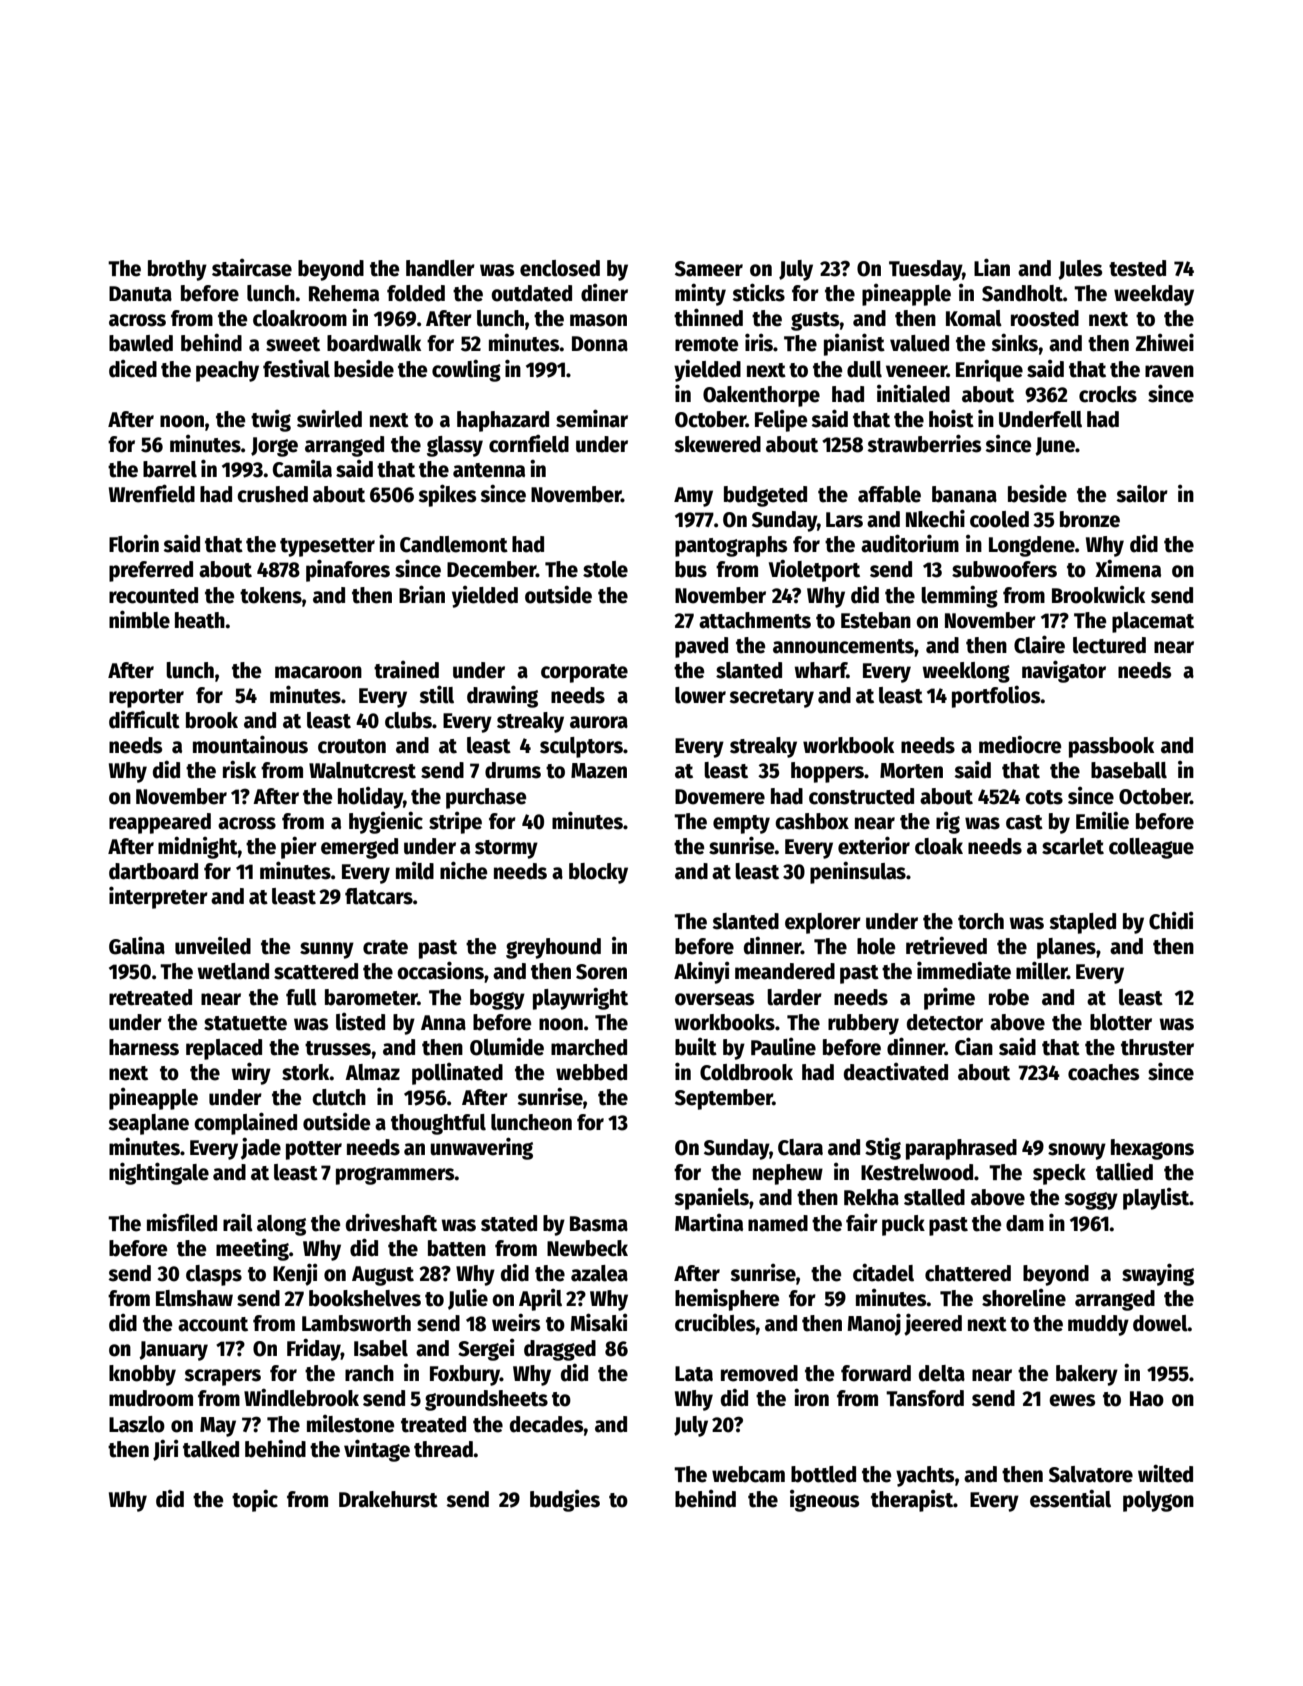 This image has width=1303, height=1686. What do you see at coordinates (814, 570) in the image?
I see `Violetport` at bounding box center [814, 570].
